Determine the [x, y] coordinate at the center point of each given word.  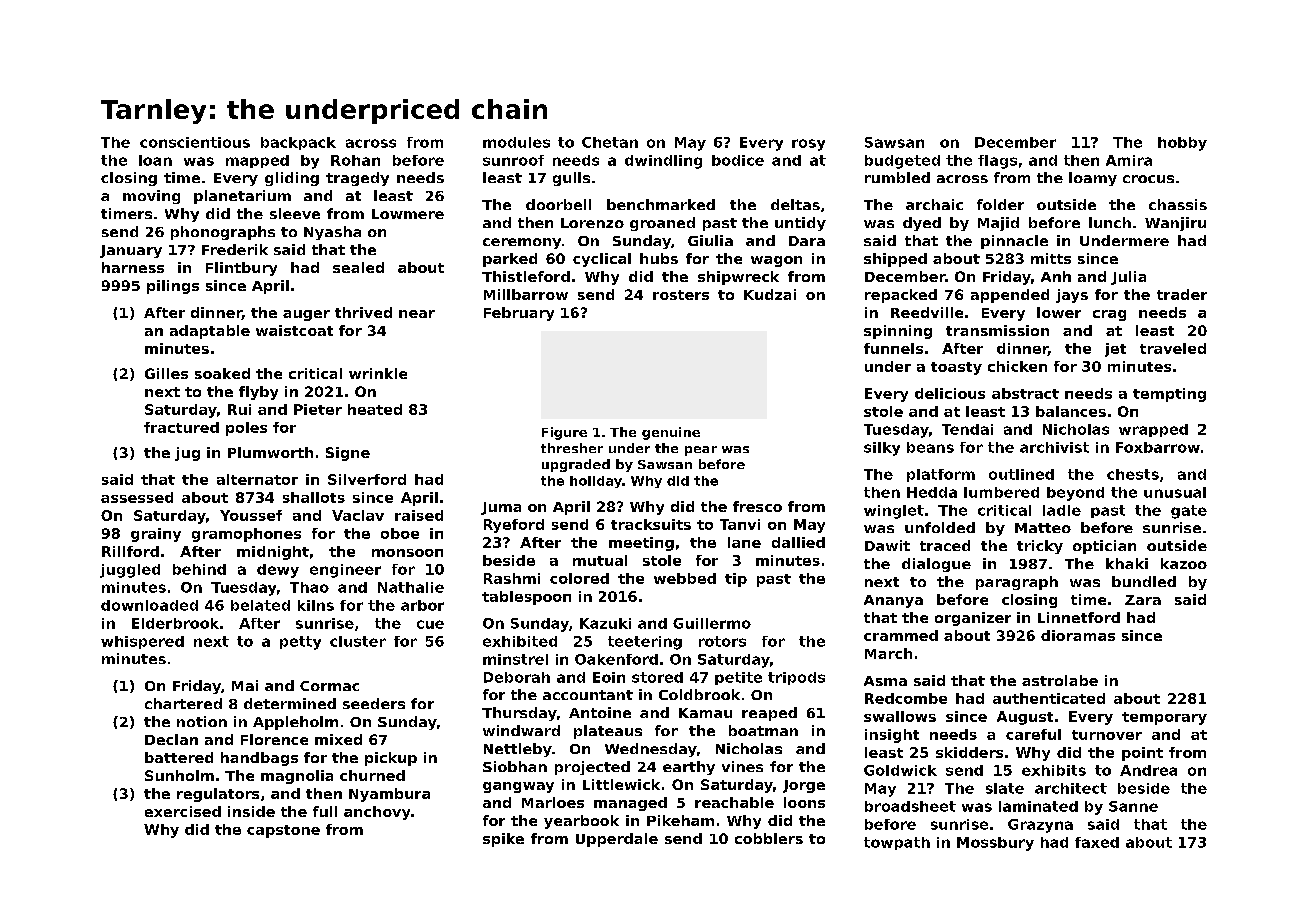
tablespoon [526, 598]
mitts [1051, 258]
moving [151, 197]
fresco [757, 506]
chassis [1178, 204]
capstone [283, 831]
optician [1104, 547]
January [131, 251]
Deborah [517, 677]
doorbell [558, 204]
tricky [1040, 547]
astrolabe [1060, 680]
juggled [130, 571]
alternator [257, 479]
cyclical [602, 260]
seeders [374, 703]
